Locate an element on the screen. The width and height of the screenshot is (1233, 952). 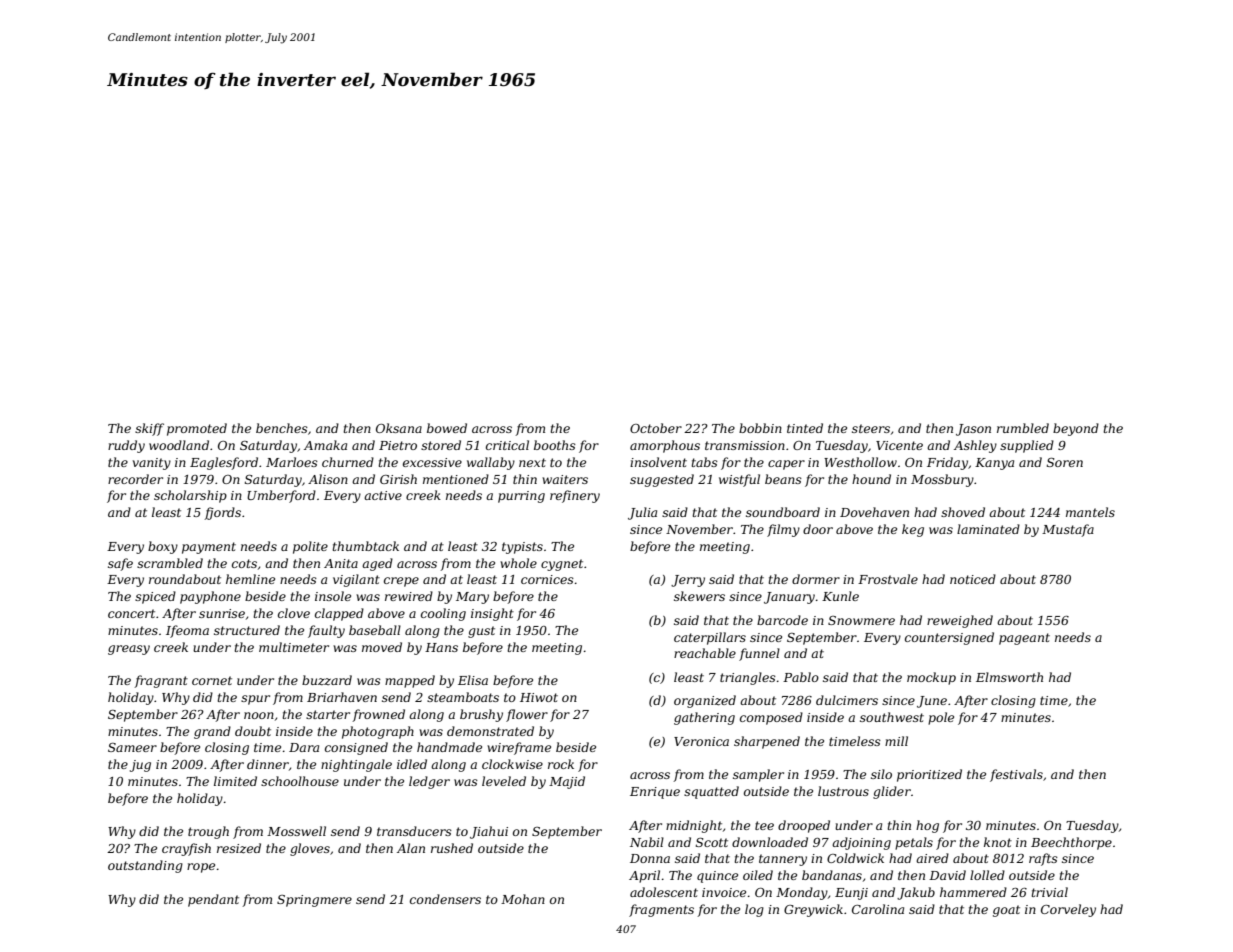
pendant is located at coordinates (213, 900).
